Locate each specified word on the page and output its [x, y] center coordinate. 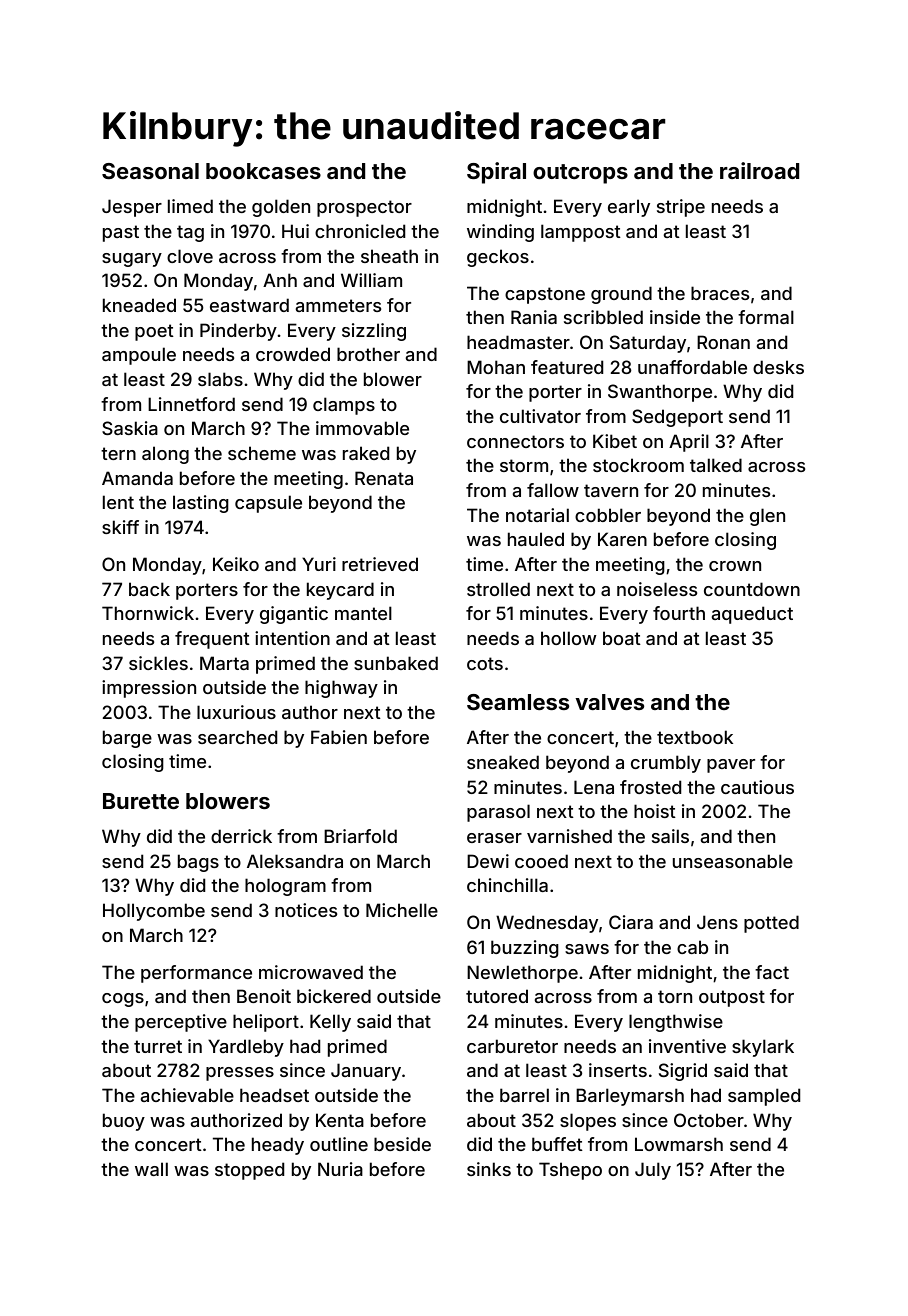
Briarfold [360, 836]
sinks [489, 1169]
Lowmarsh [679, 1144]
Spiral [496, 173]
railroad [759, 170]
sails [670, 836]
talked [716, 465]
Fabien [339, 737]
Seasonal [150, 171]
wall [151, 1169]
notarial [537, 515]
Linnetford [191, 404]
